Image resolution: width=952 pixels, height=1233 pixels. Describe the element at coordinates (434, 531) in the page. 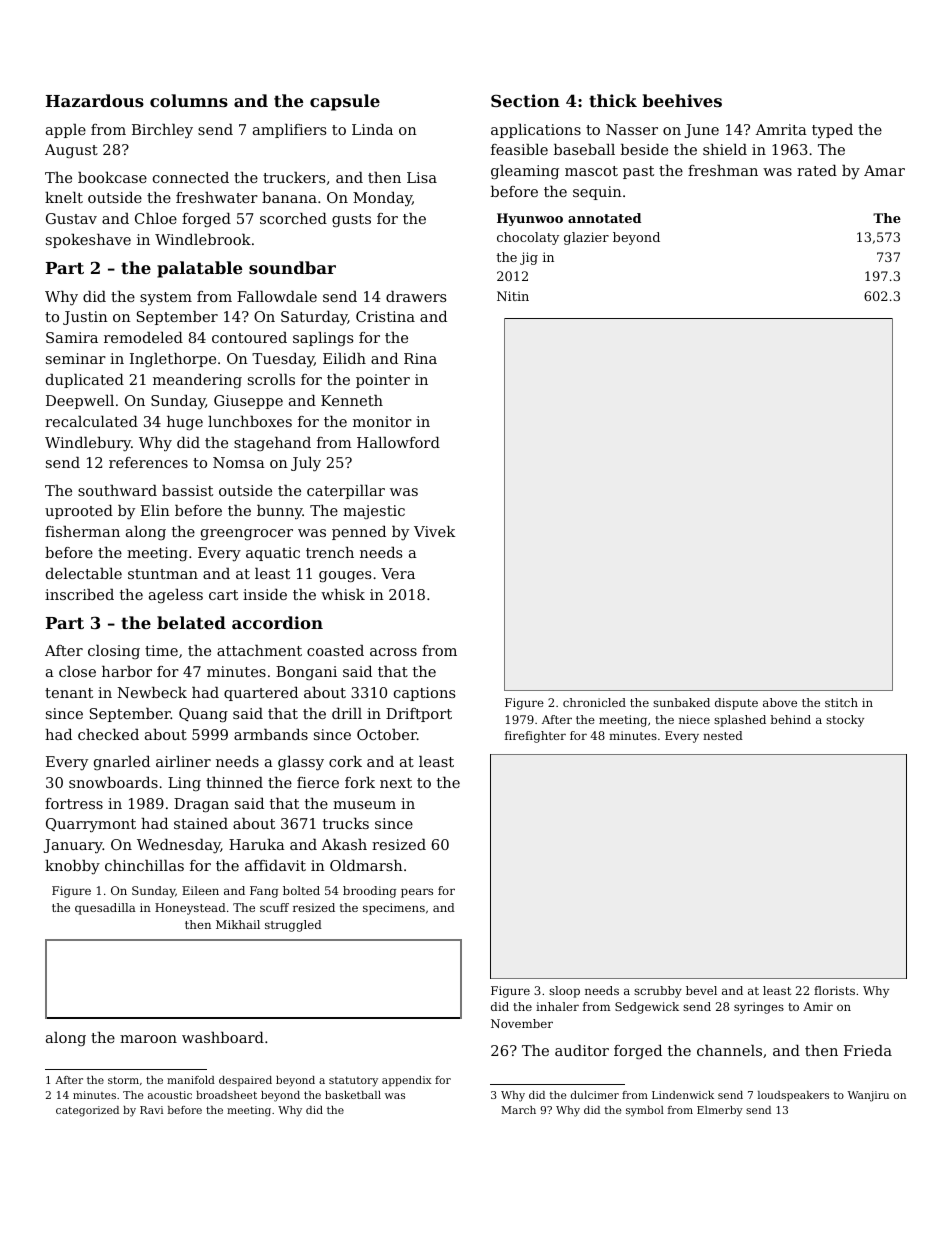

I see `Vivek` at that location.
